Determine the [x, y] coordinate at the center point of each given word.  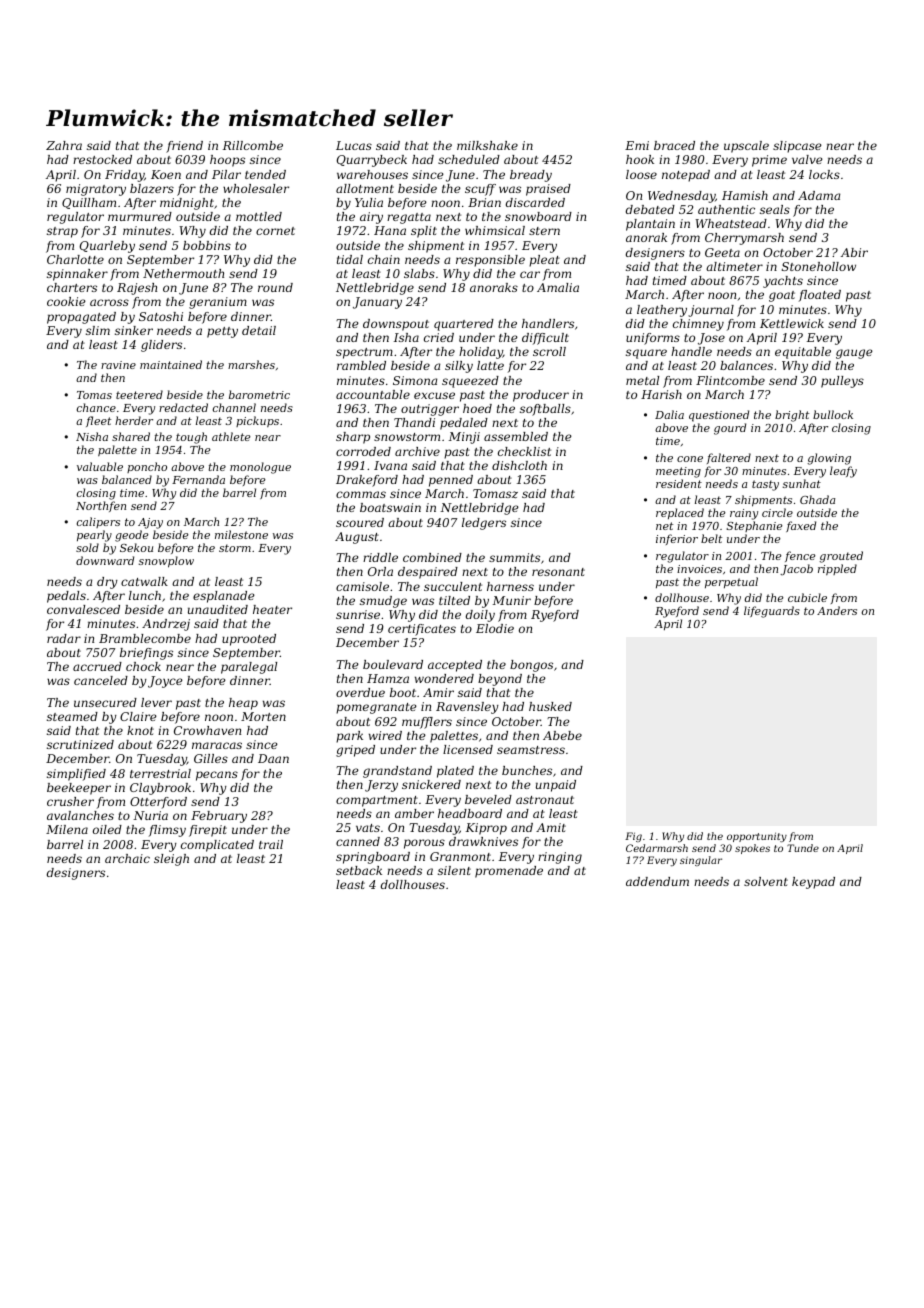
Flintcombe [730, 380]
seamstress [531, 750]
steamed [72, 716]
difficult [545, 339]
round [275, 287]
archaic [127, 858]
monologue [260, 468]
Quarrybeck [372, 161]
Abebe [562, 735]
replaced [680, 513]
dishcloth [519, 465]
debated [650, 209]
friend [184, 147]
